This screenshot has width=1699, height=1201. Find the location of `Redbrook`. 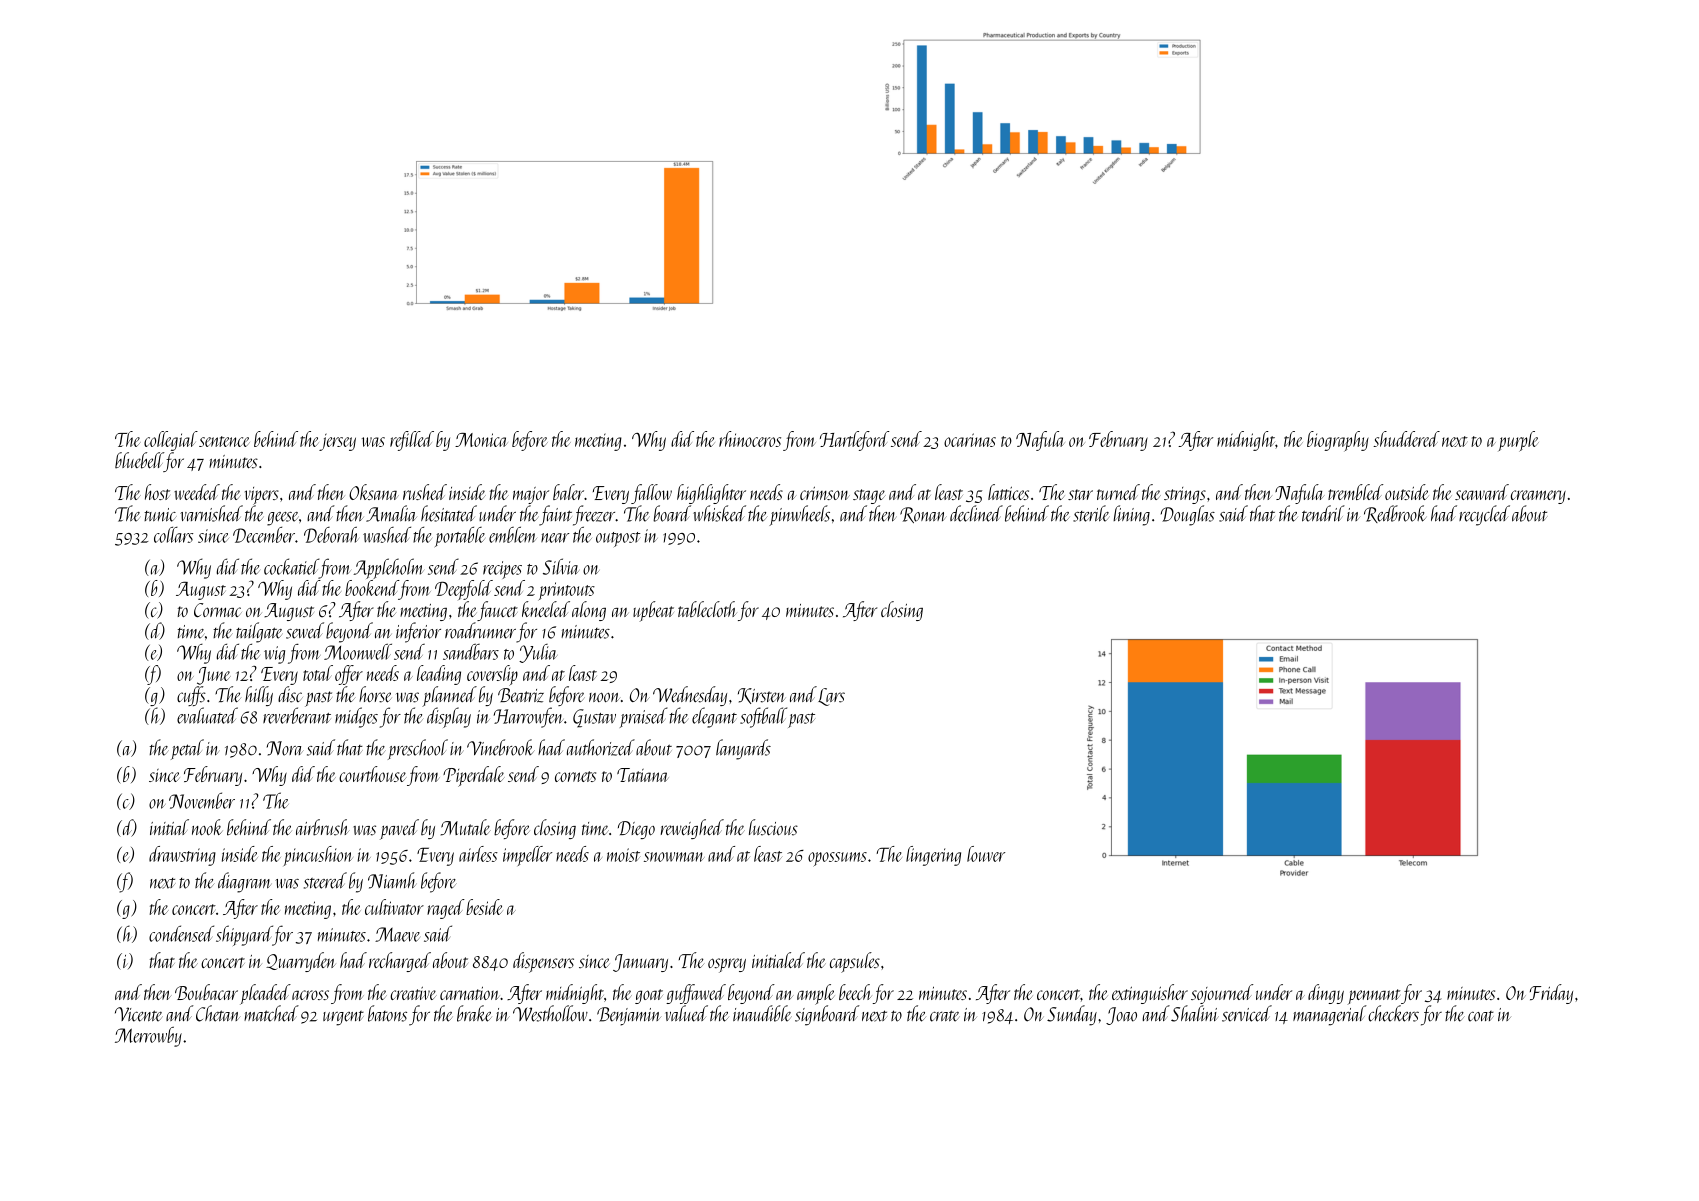

Redbrook is located at coordinates (1395, 514).
